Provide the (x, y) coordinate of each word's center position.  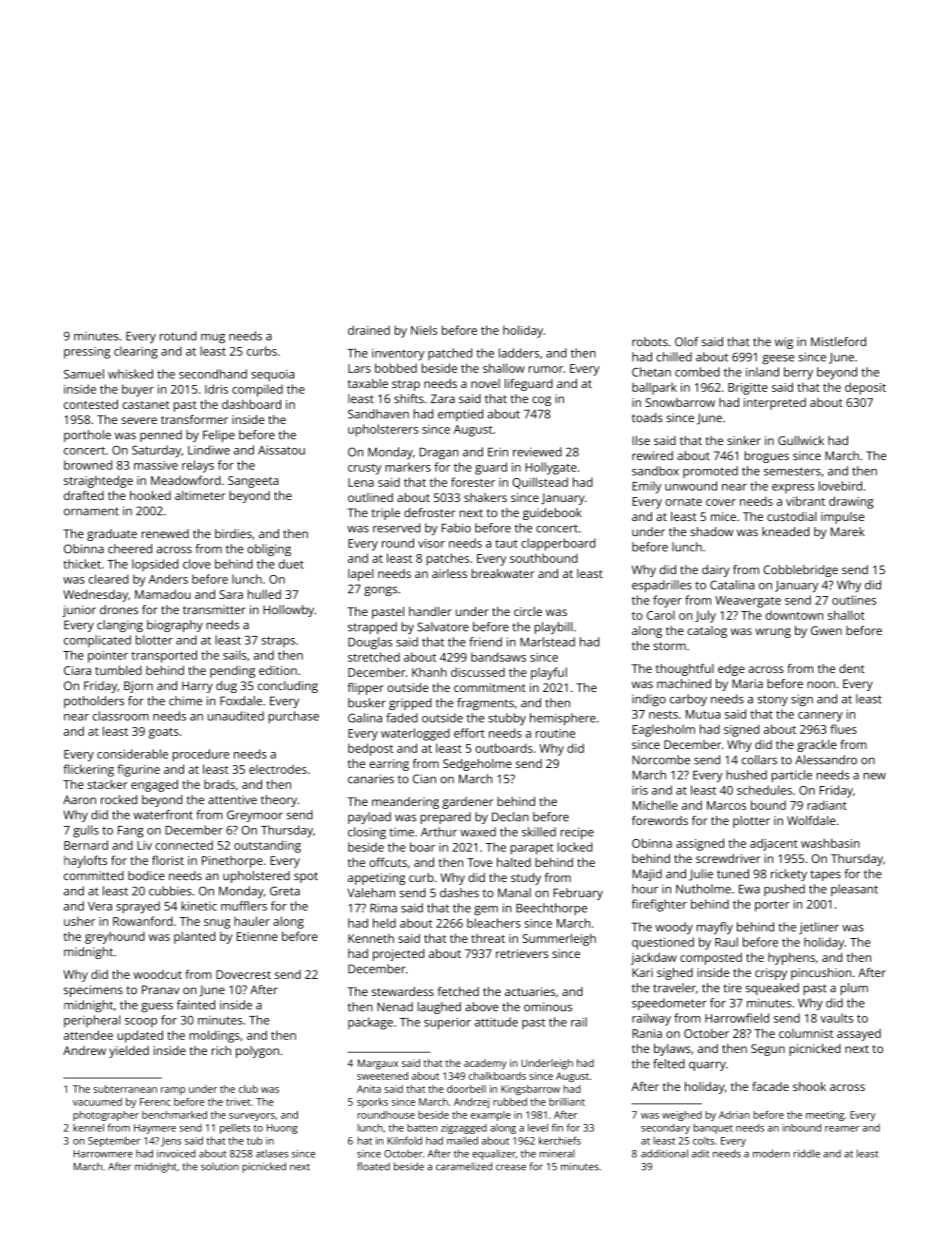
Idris (216, 389)
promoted (710, 472)
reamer (842, 1129)
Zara (443, 398)
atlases (272, 1154)
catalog (707, 632)
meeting (825, 1116)
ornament (91, 511)
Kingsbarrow (530, 1090)
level (538, 1128)
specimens (93, 991)
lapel (361, 575)
